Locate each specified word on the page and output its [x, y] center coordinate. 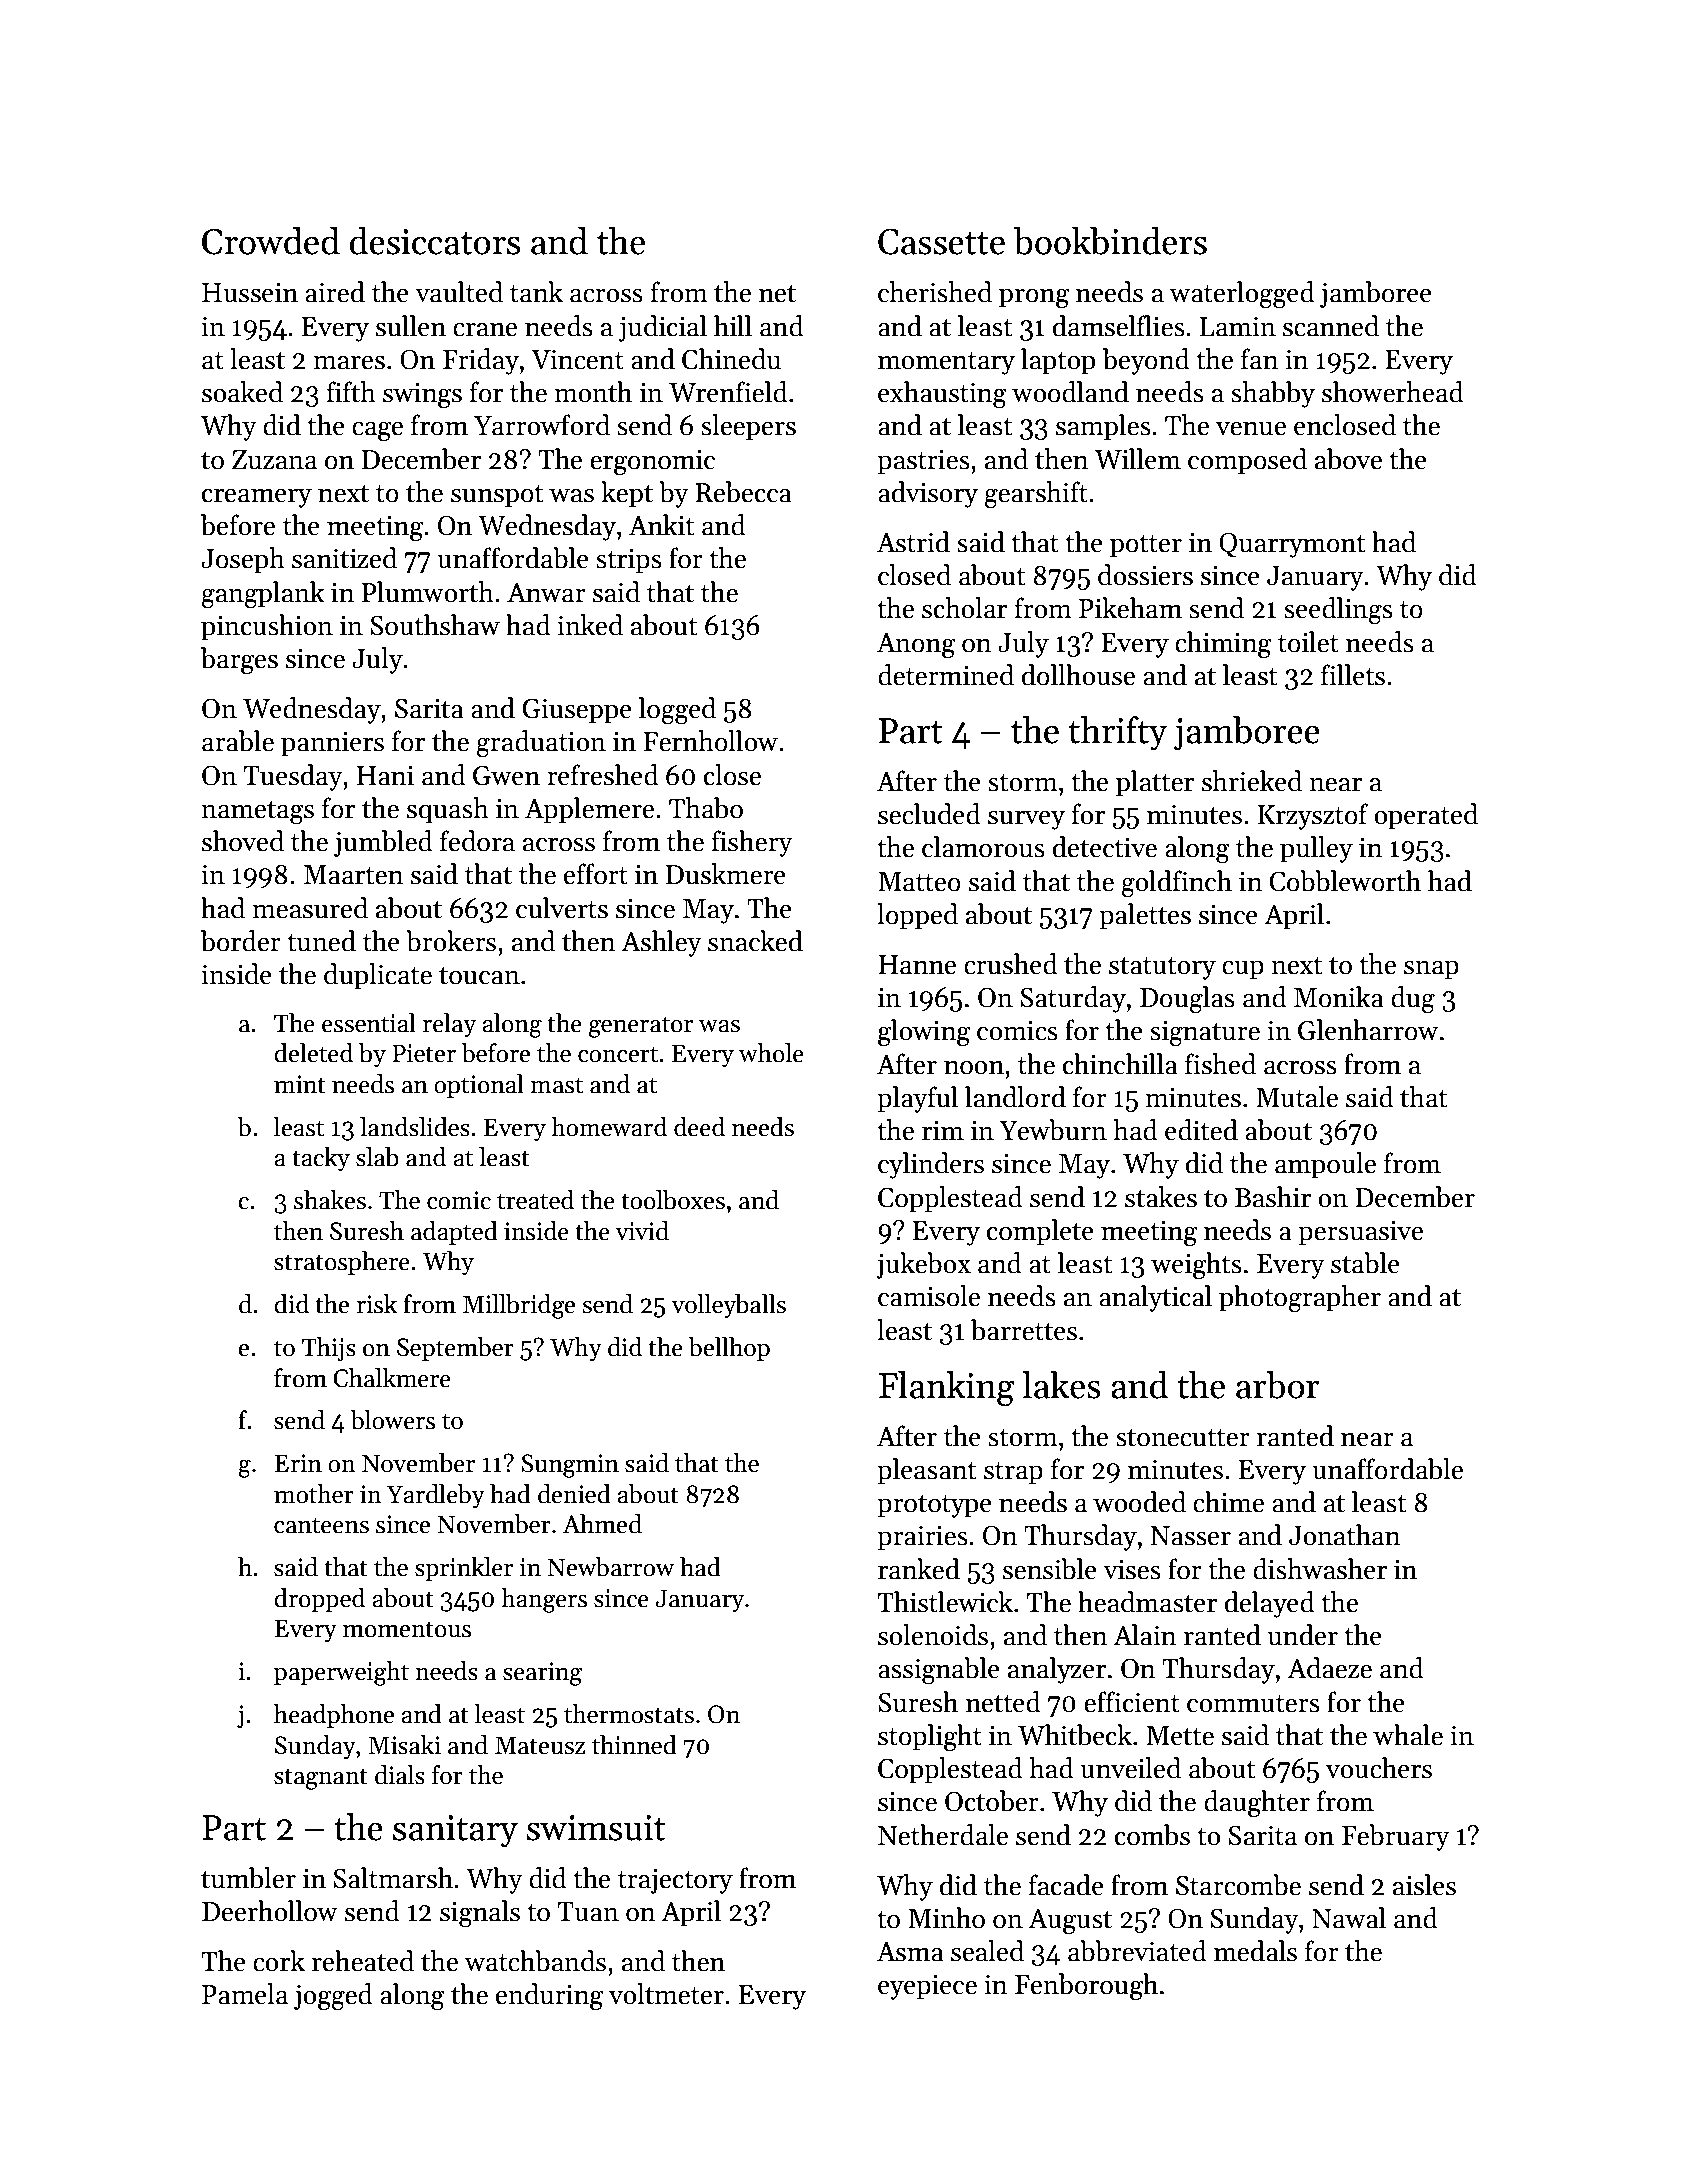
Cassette [941, 242]
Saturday [1073, 999]
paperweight [341, 1673]
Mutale [1297, 1097]
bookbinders [1110, 241]
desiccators [435, 241]
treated [535, 1200]
